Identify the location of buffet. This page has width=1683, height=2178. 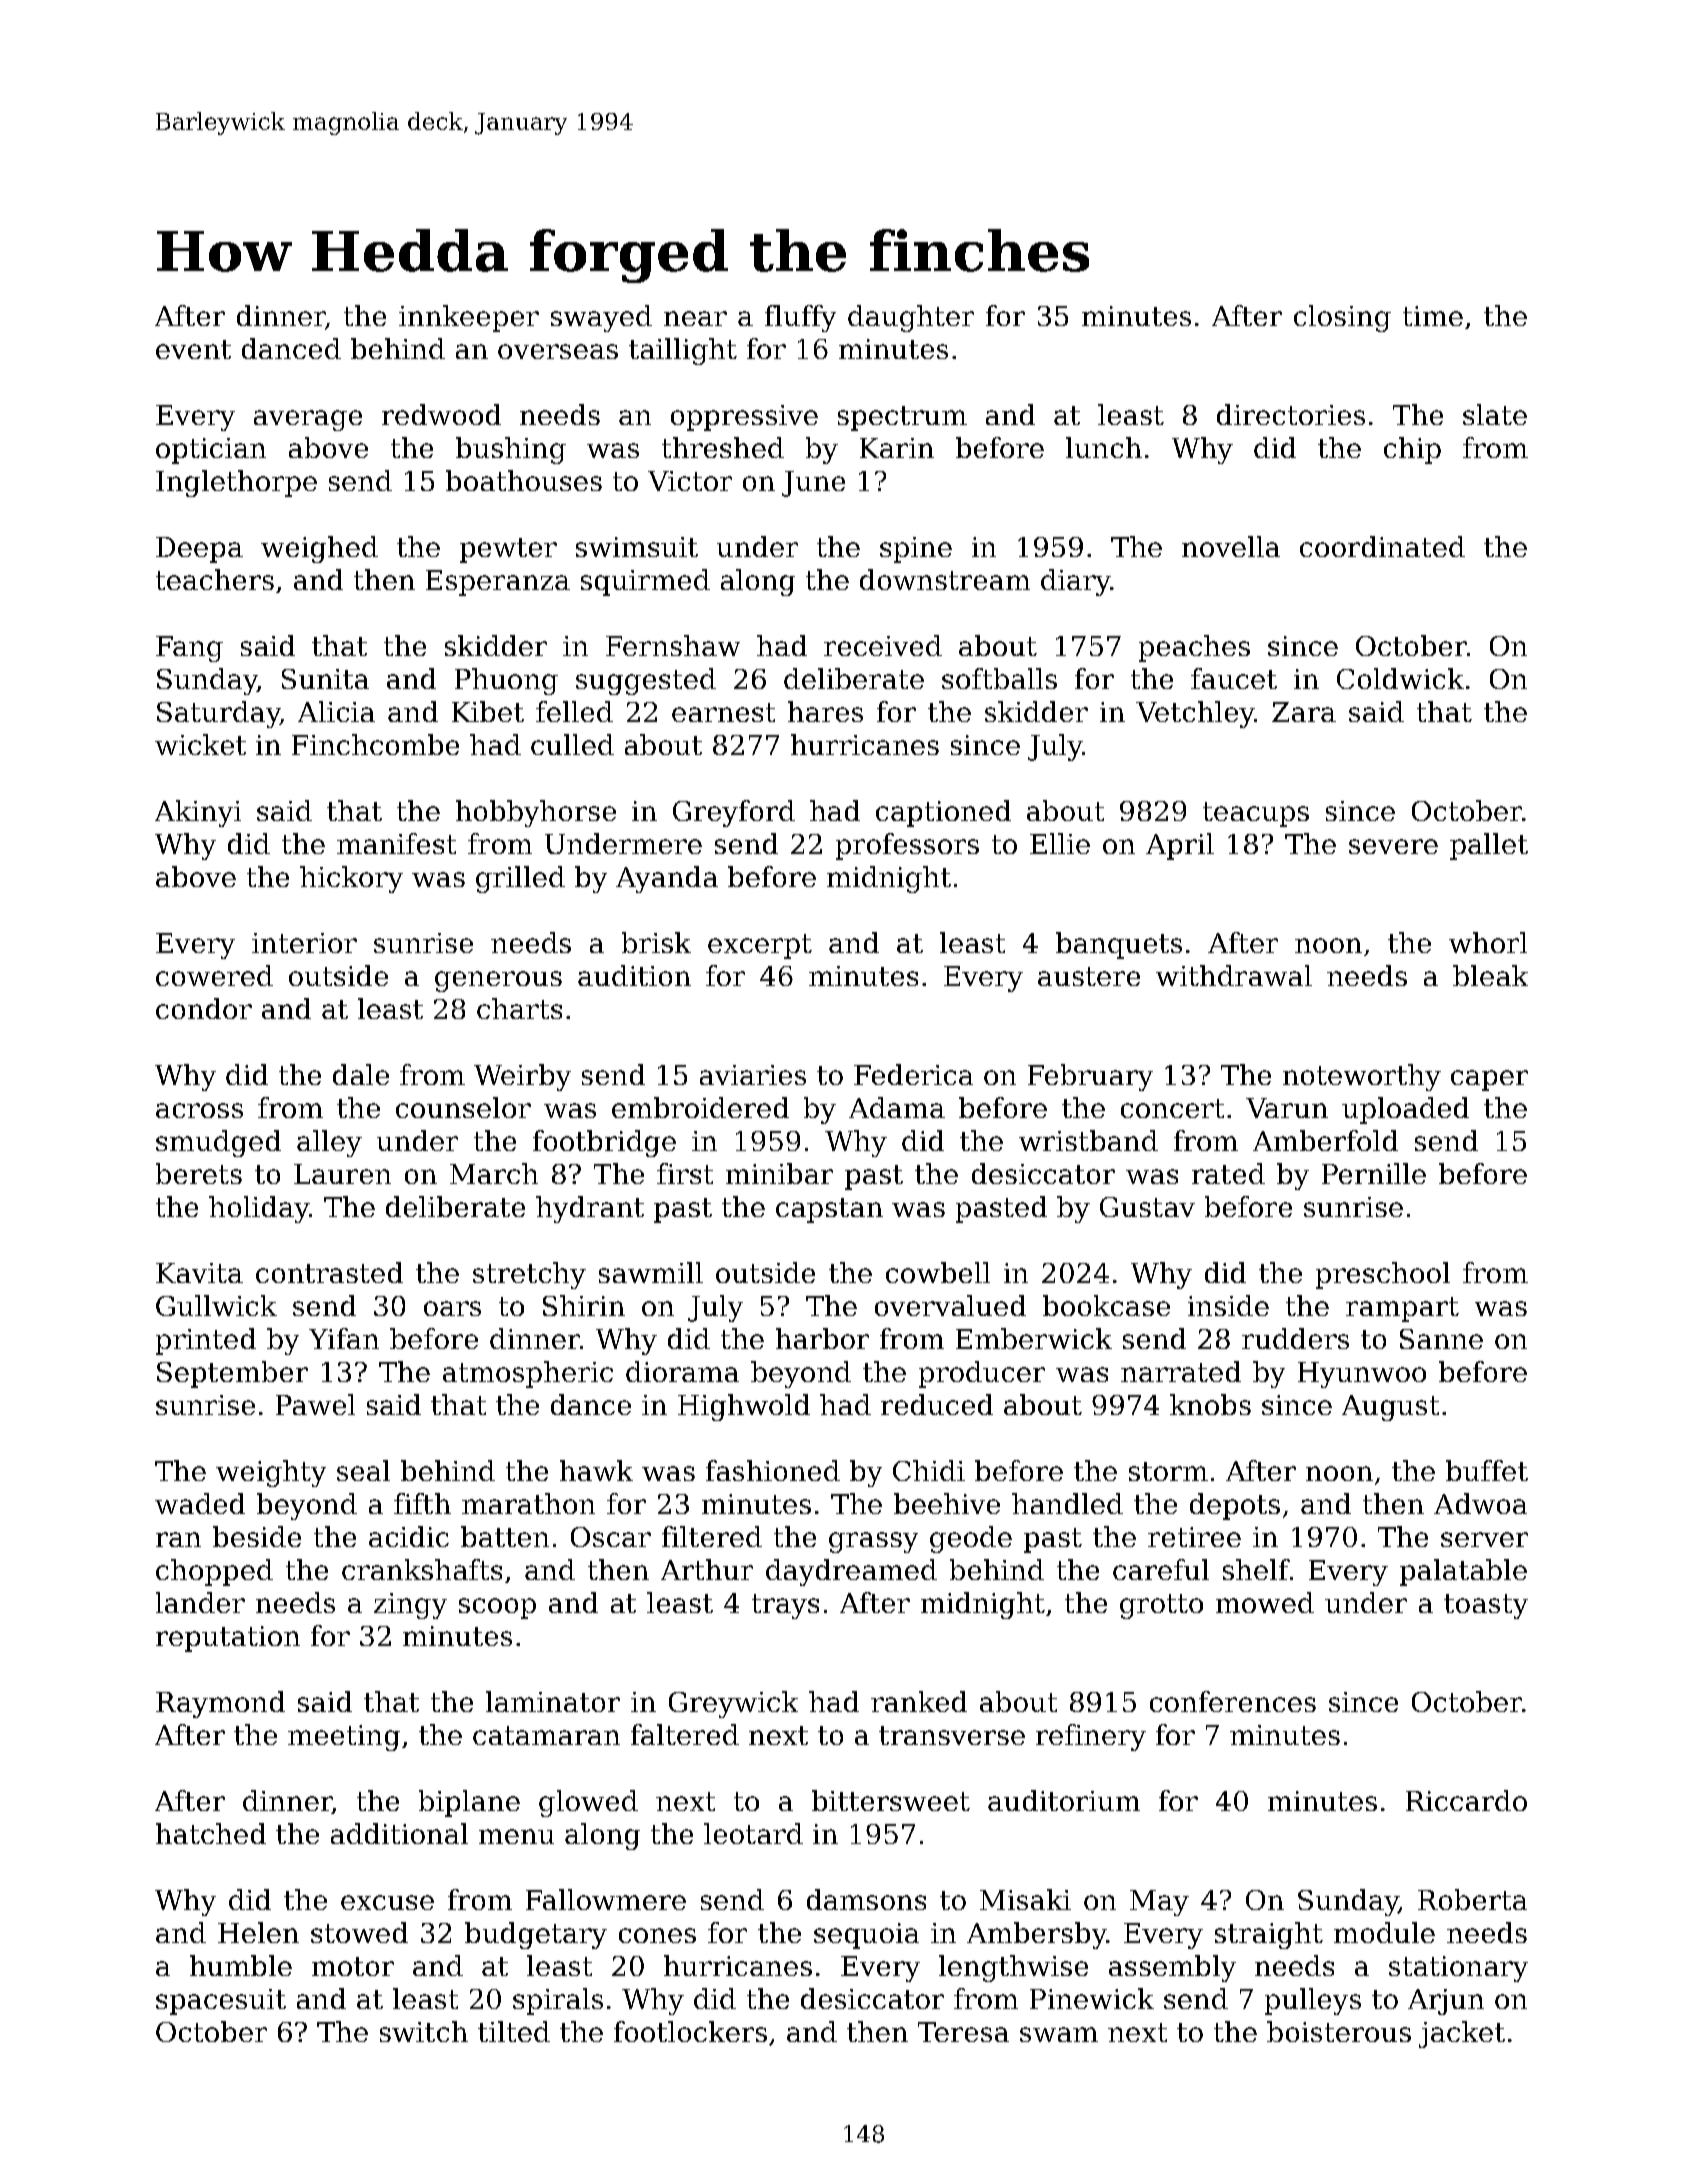
(1487, 1470).
